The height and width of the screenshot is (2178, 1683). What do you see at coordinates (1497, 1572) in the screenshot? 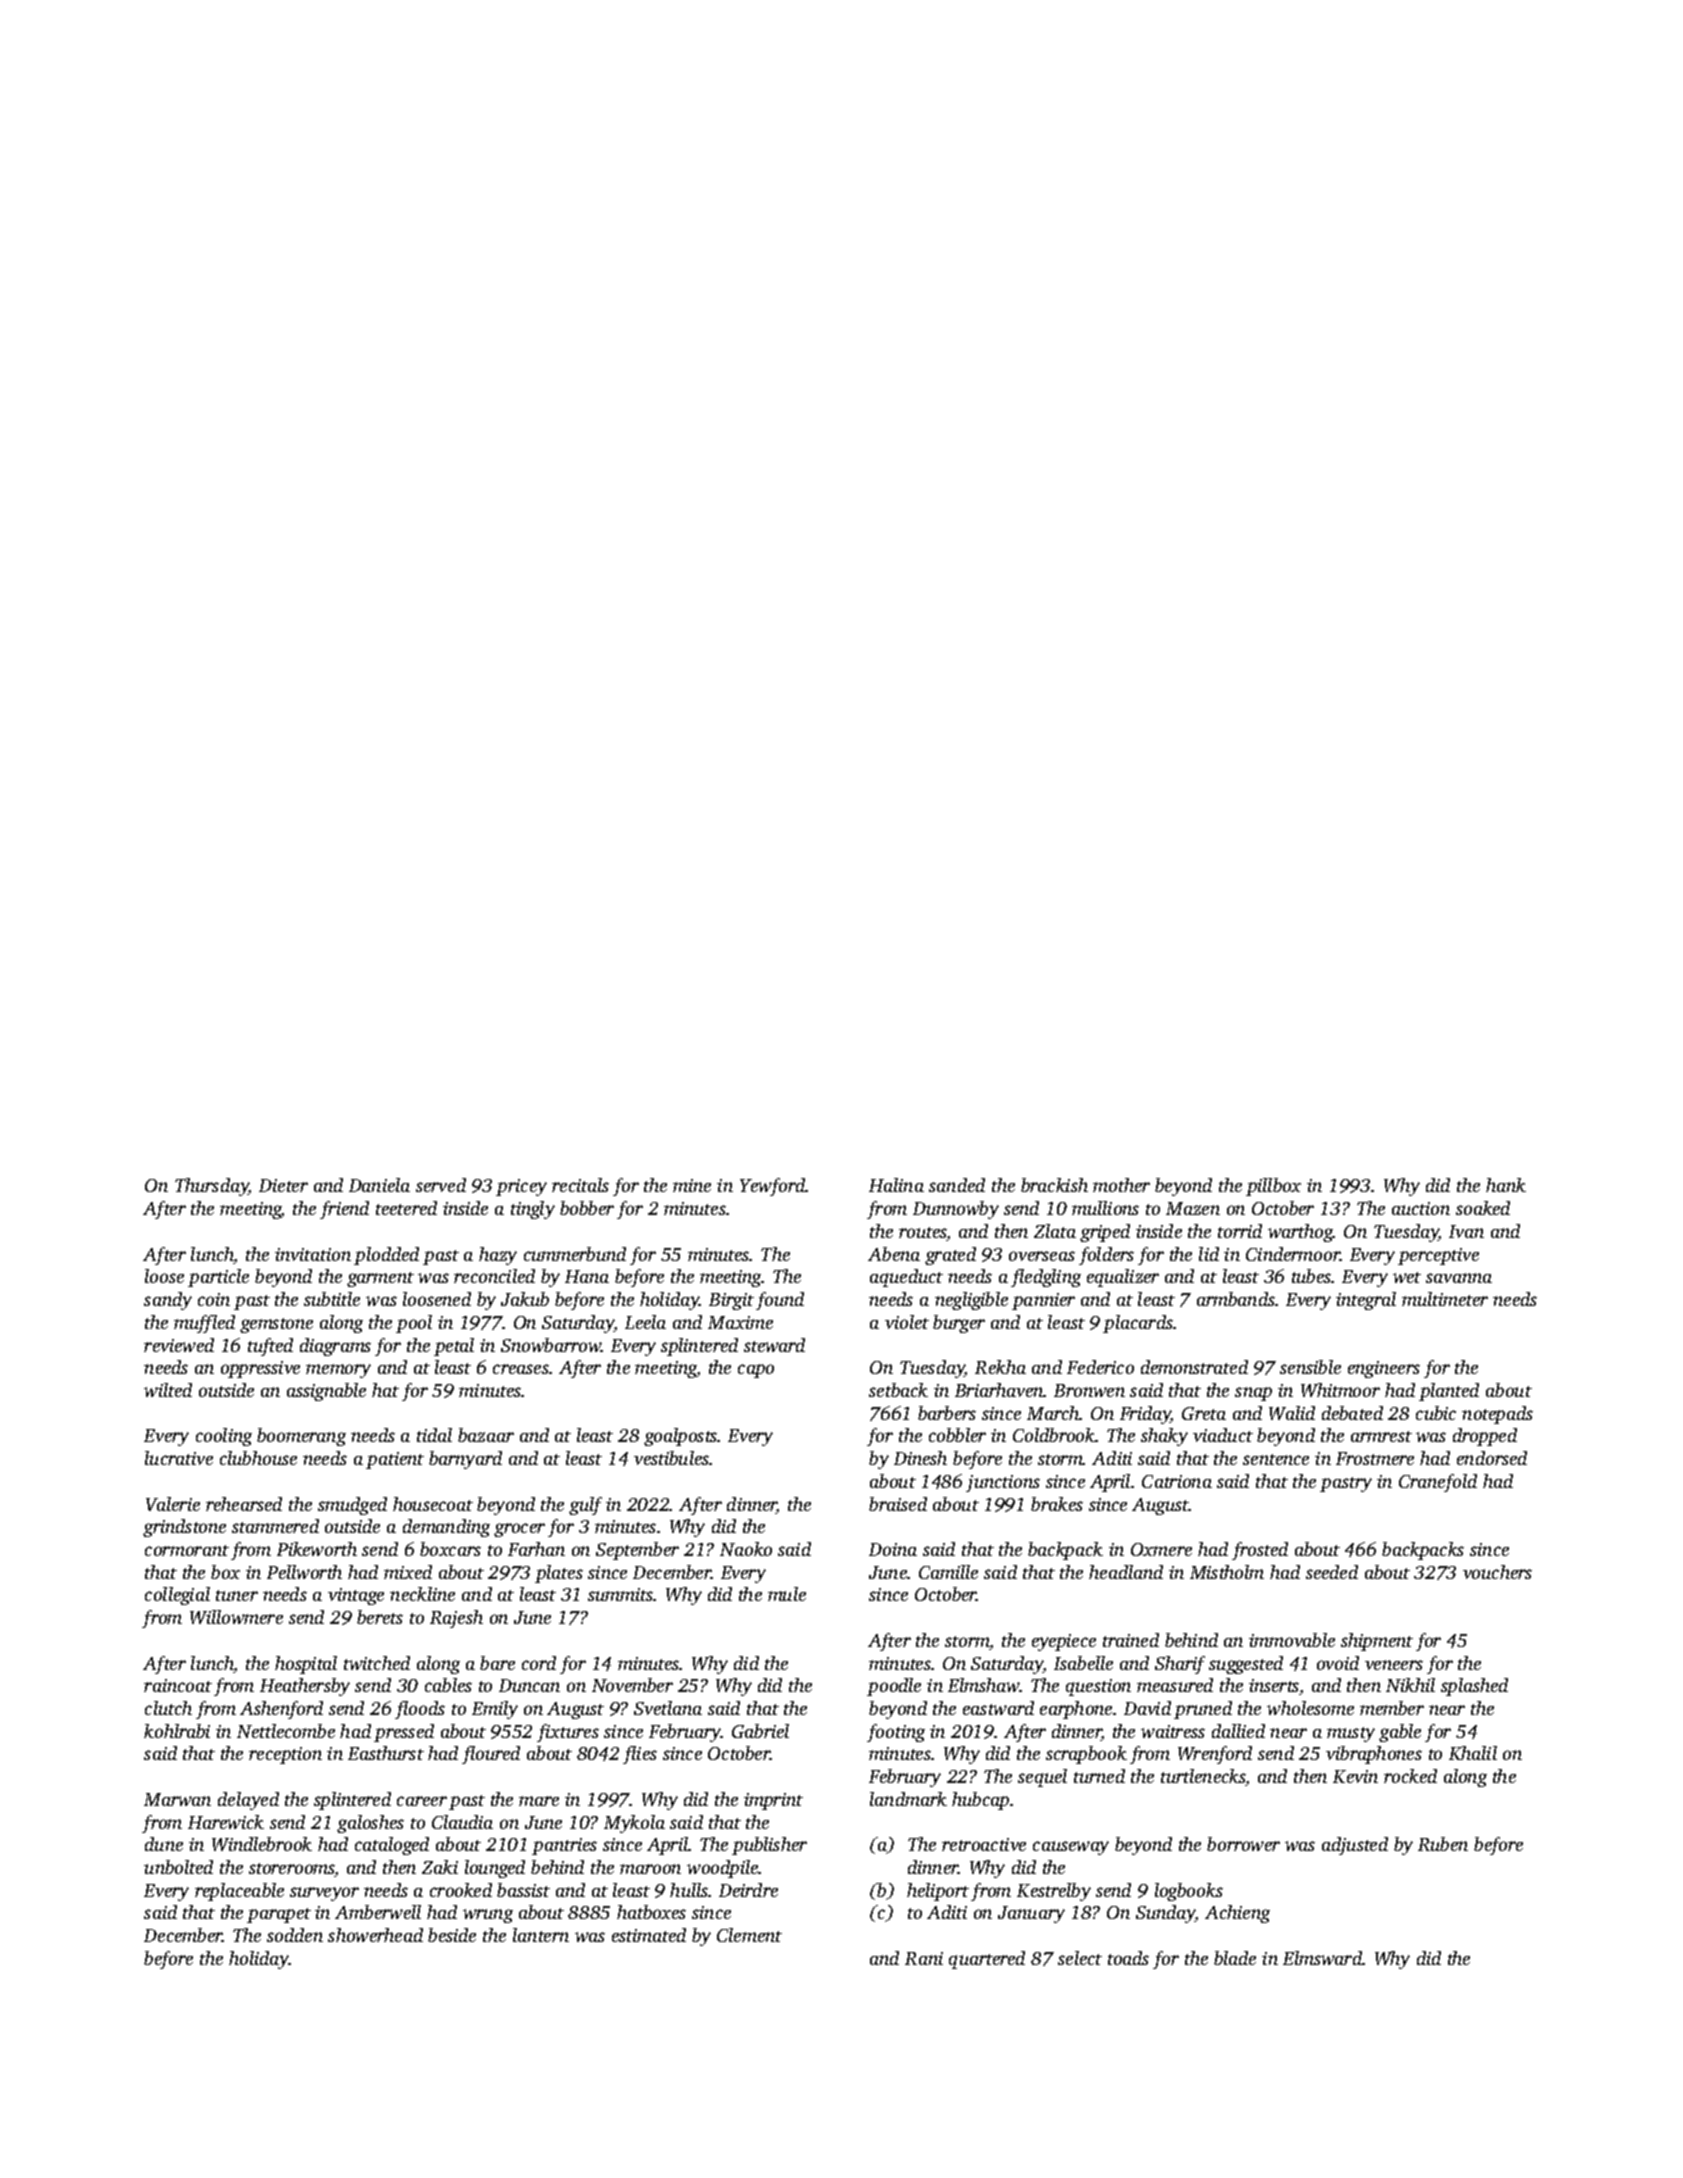
I see `vouchers` at bounding box center [1497, 1572].
